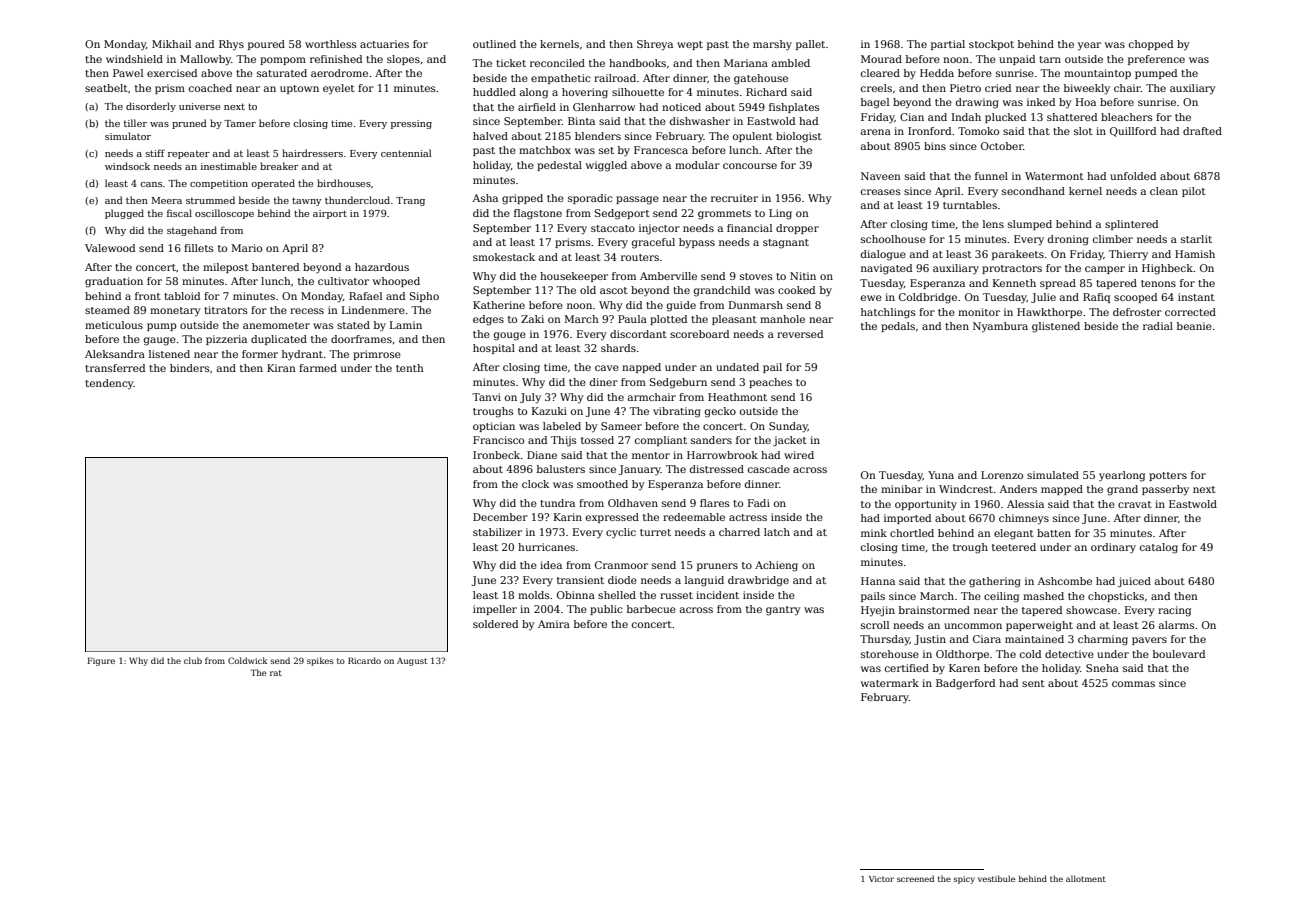 The height and width of the screenshot is (924, 1308). I want to click on Nyambura, so click(1000, 327).
